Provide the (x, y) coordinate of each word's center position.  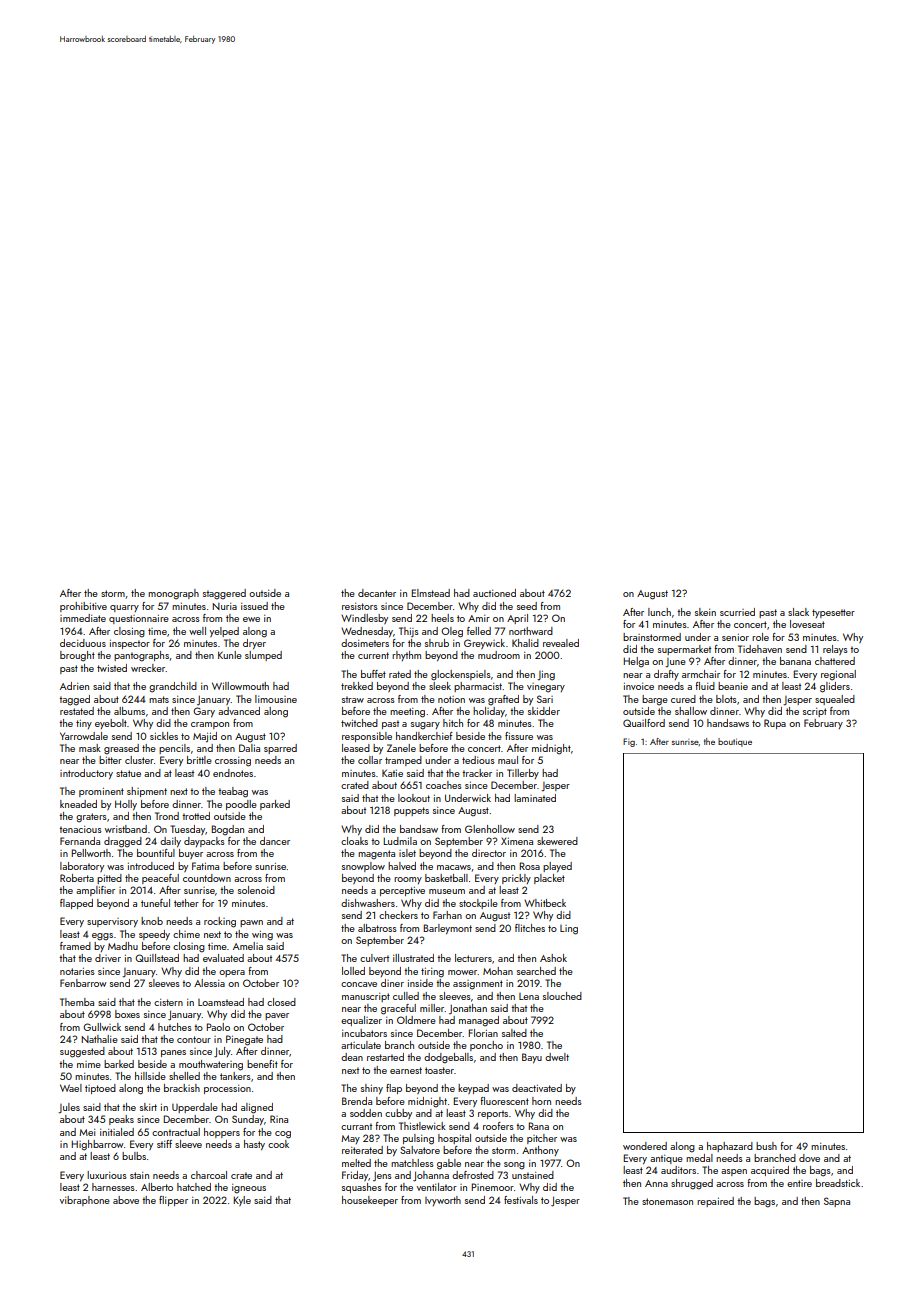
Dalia (249, 748)
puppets (411, 811)
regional (838, 675)
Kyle (242, 1201)
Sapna (837, 1202)
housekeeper (370, 1201)
